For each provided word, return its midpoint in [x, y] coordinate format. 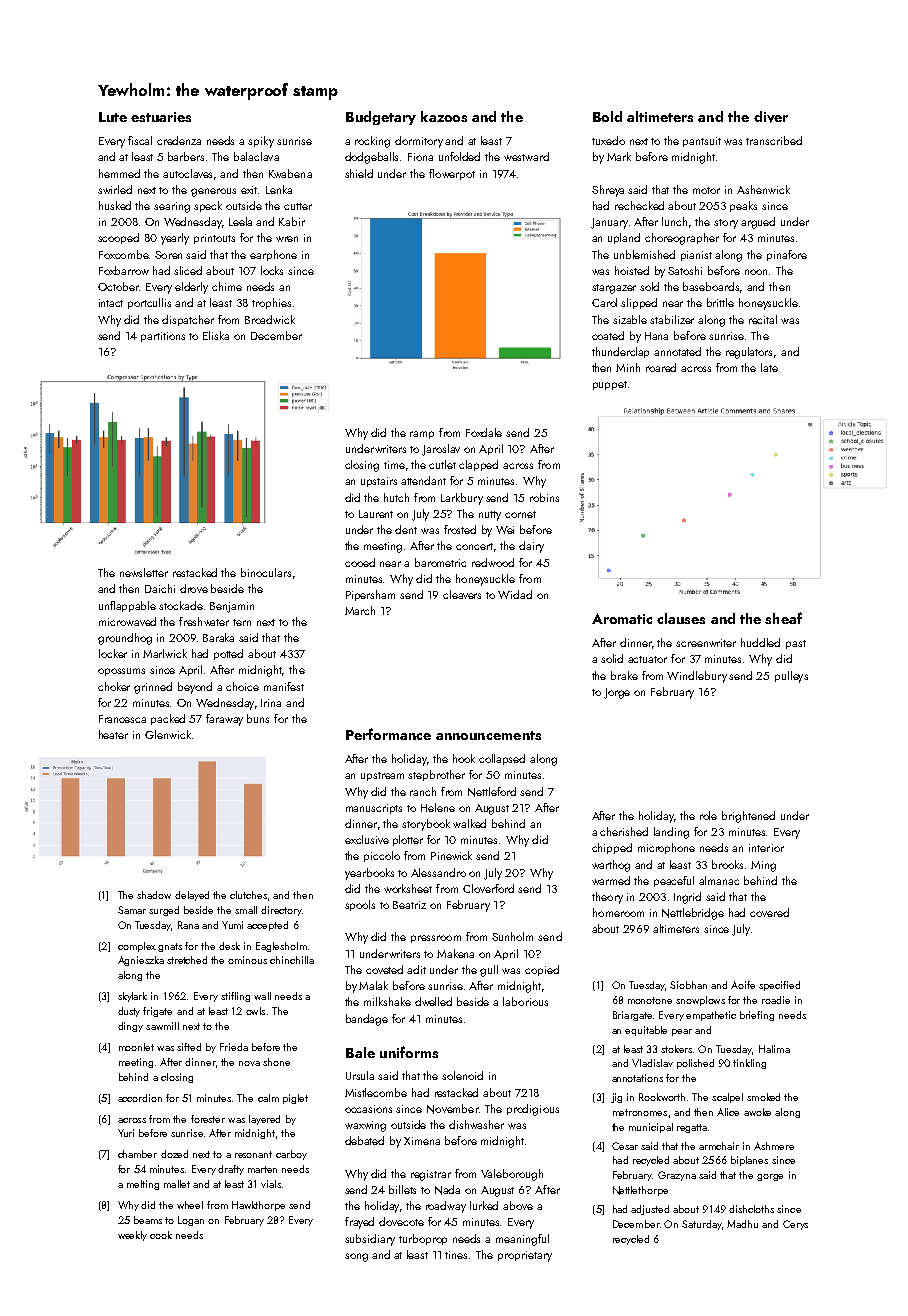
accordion [140, 1098]
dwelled [433, 1001]
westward [526, 156]
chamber [137, 1154]
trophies [271, 303]
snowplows [700, 1001]
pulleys [791, 677]
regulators [749, 353]
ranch [423, 791]
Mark [619, 156]
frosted [460, 529]
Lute [113, 117]
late [769, 367]
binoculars [266, 572]
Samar [132, 910]
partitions [163, 337]
